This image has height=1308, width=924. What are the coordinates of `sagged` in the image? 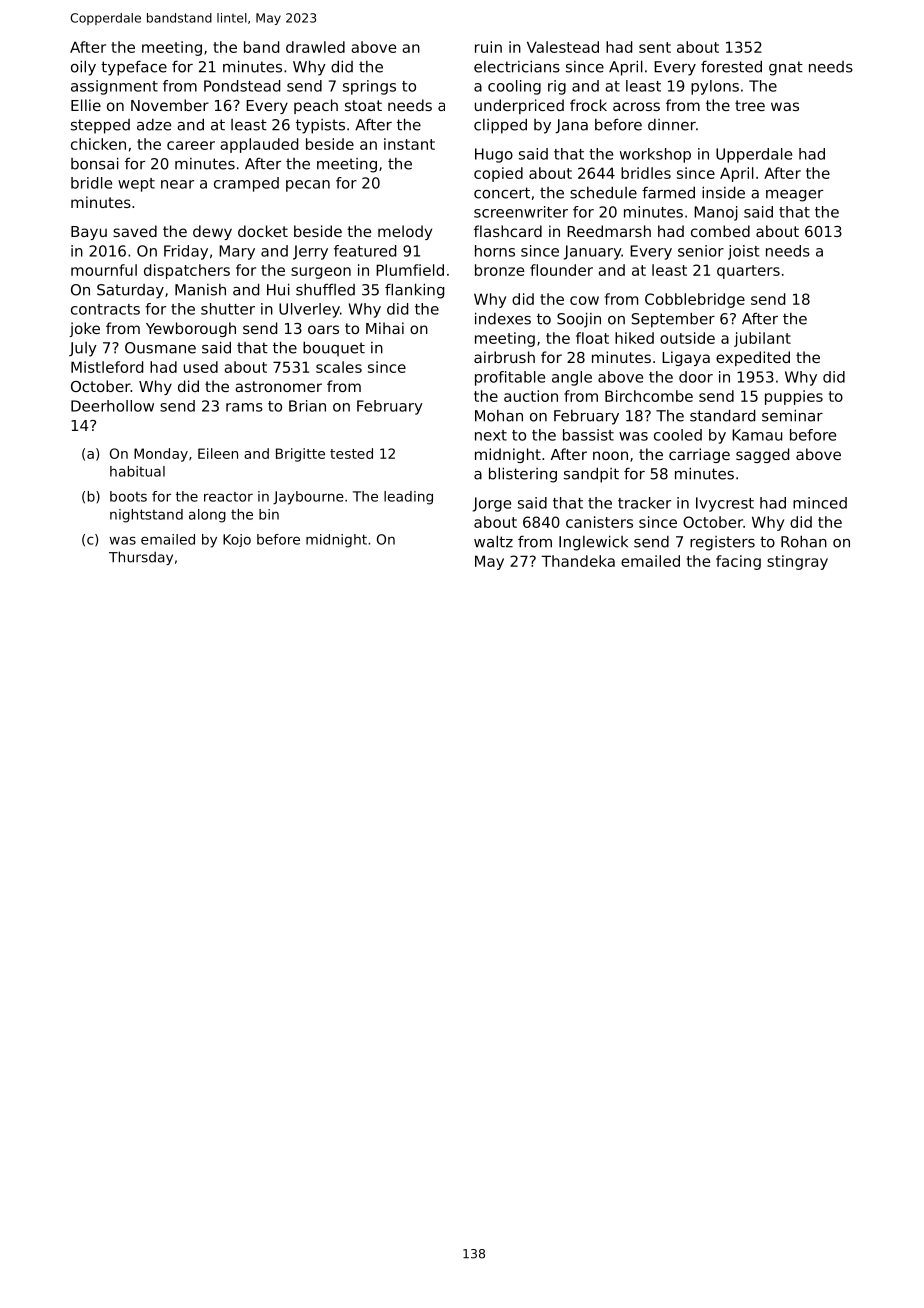 It's located at (762, 455).
